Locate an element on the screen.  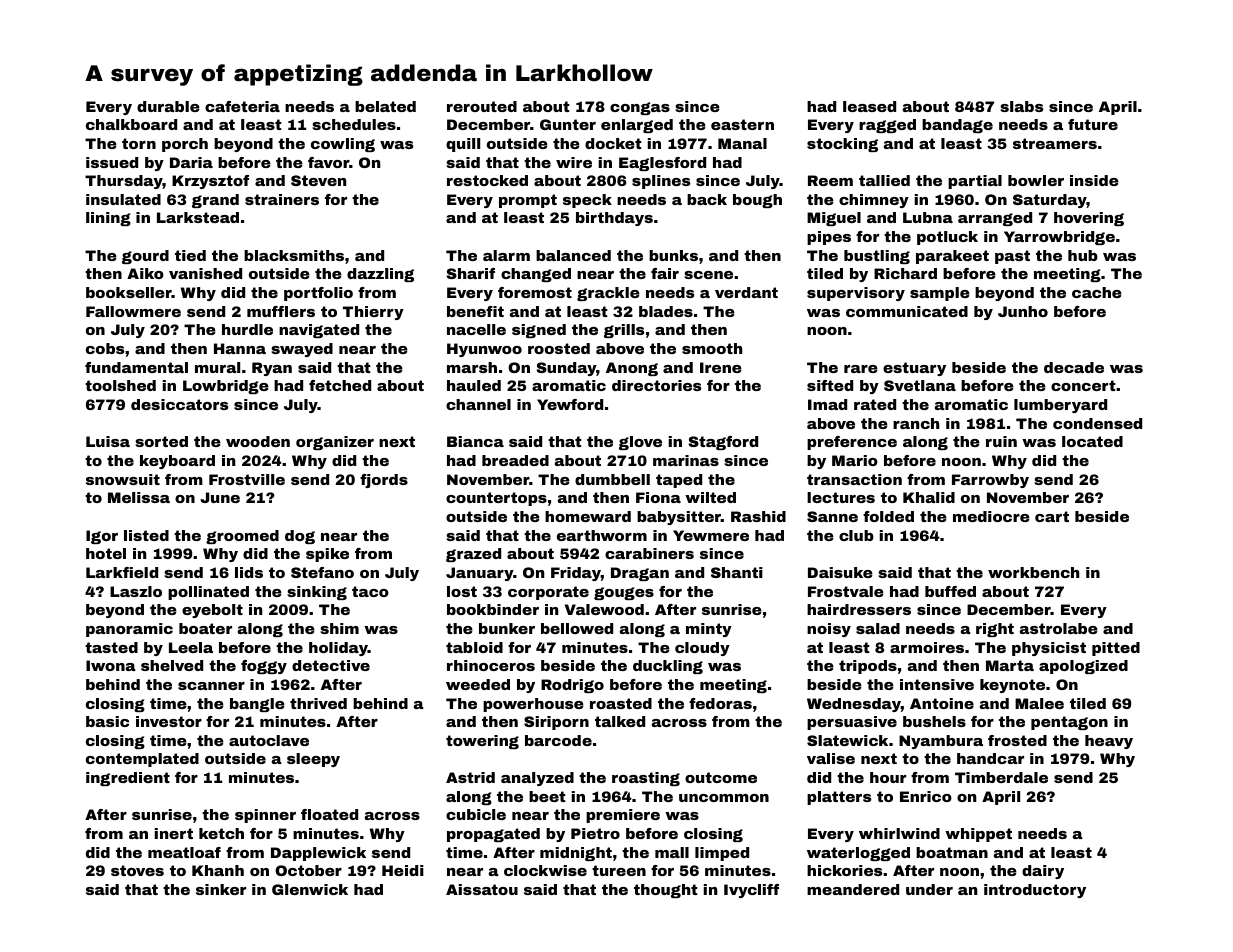
rerouted is located at coordinates (482, 106).
